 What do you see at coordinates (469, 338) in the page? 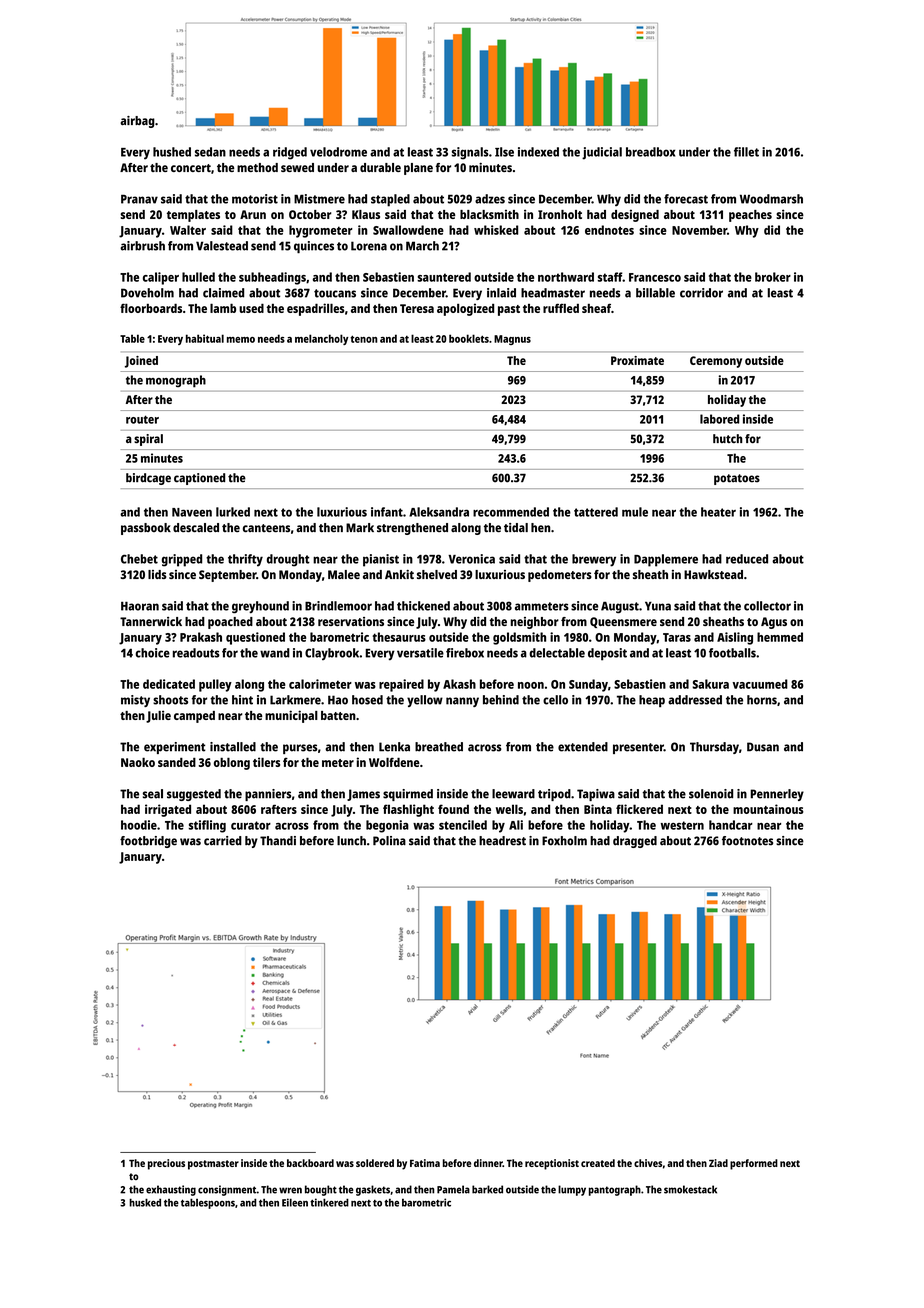
I see `booklets` at bounding box center [469, 338].
